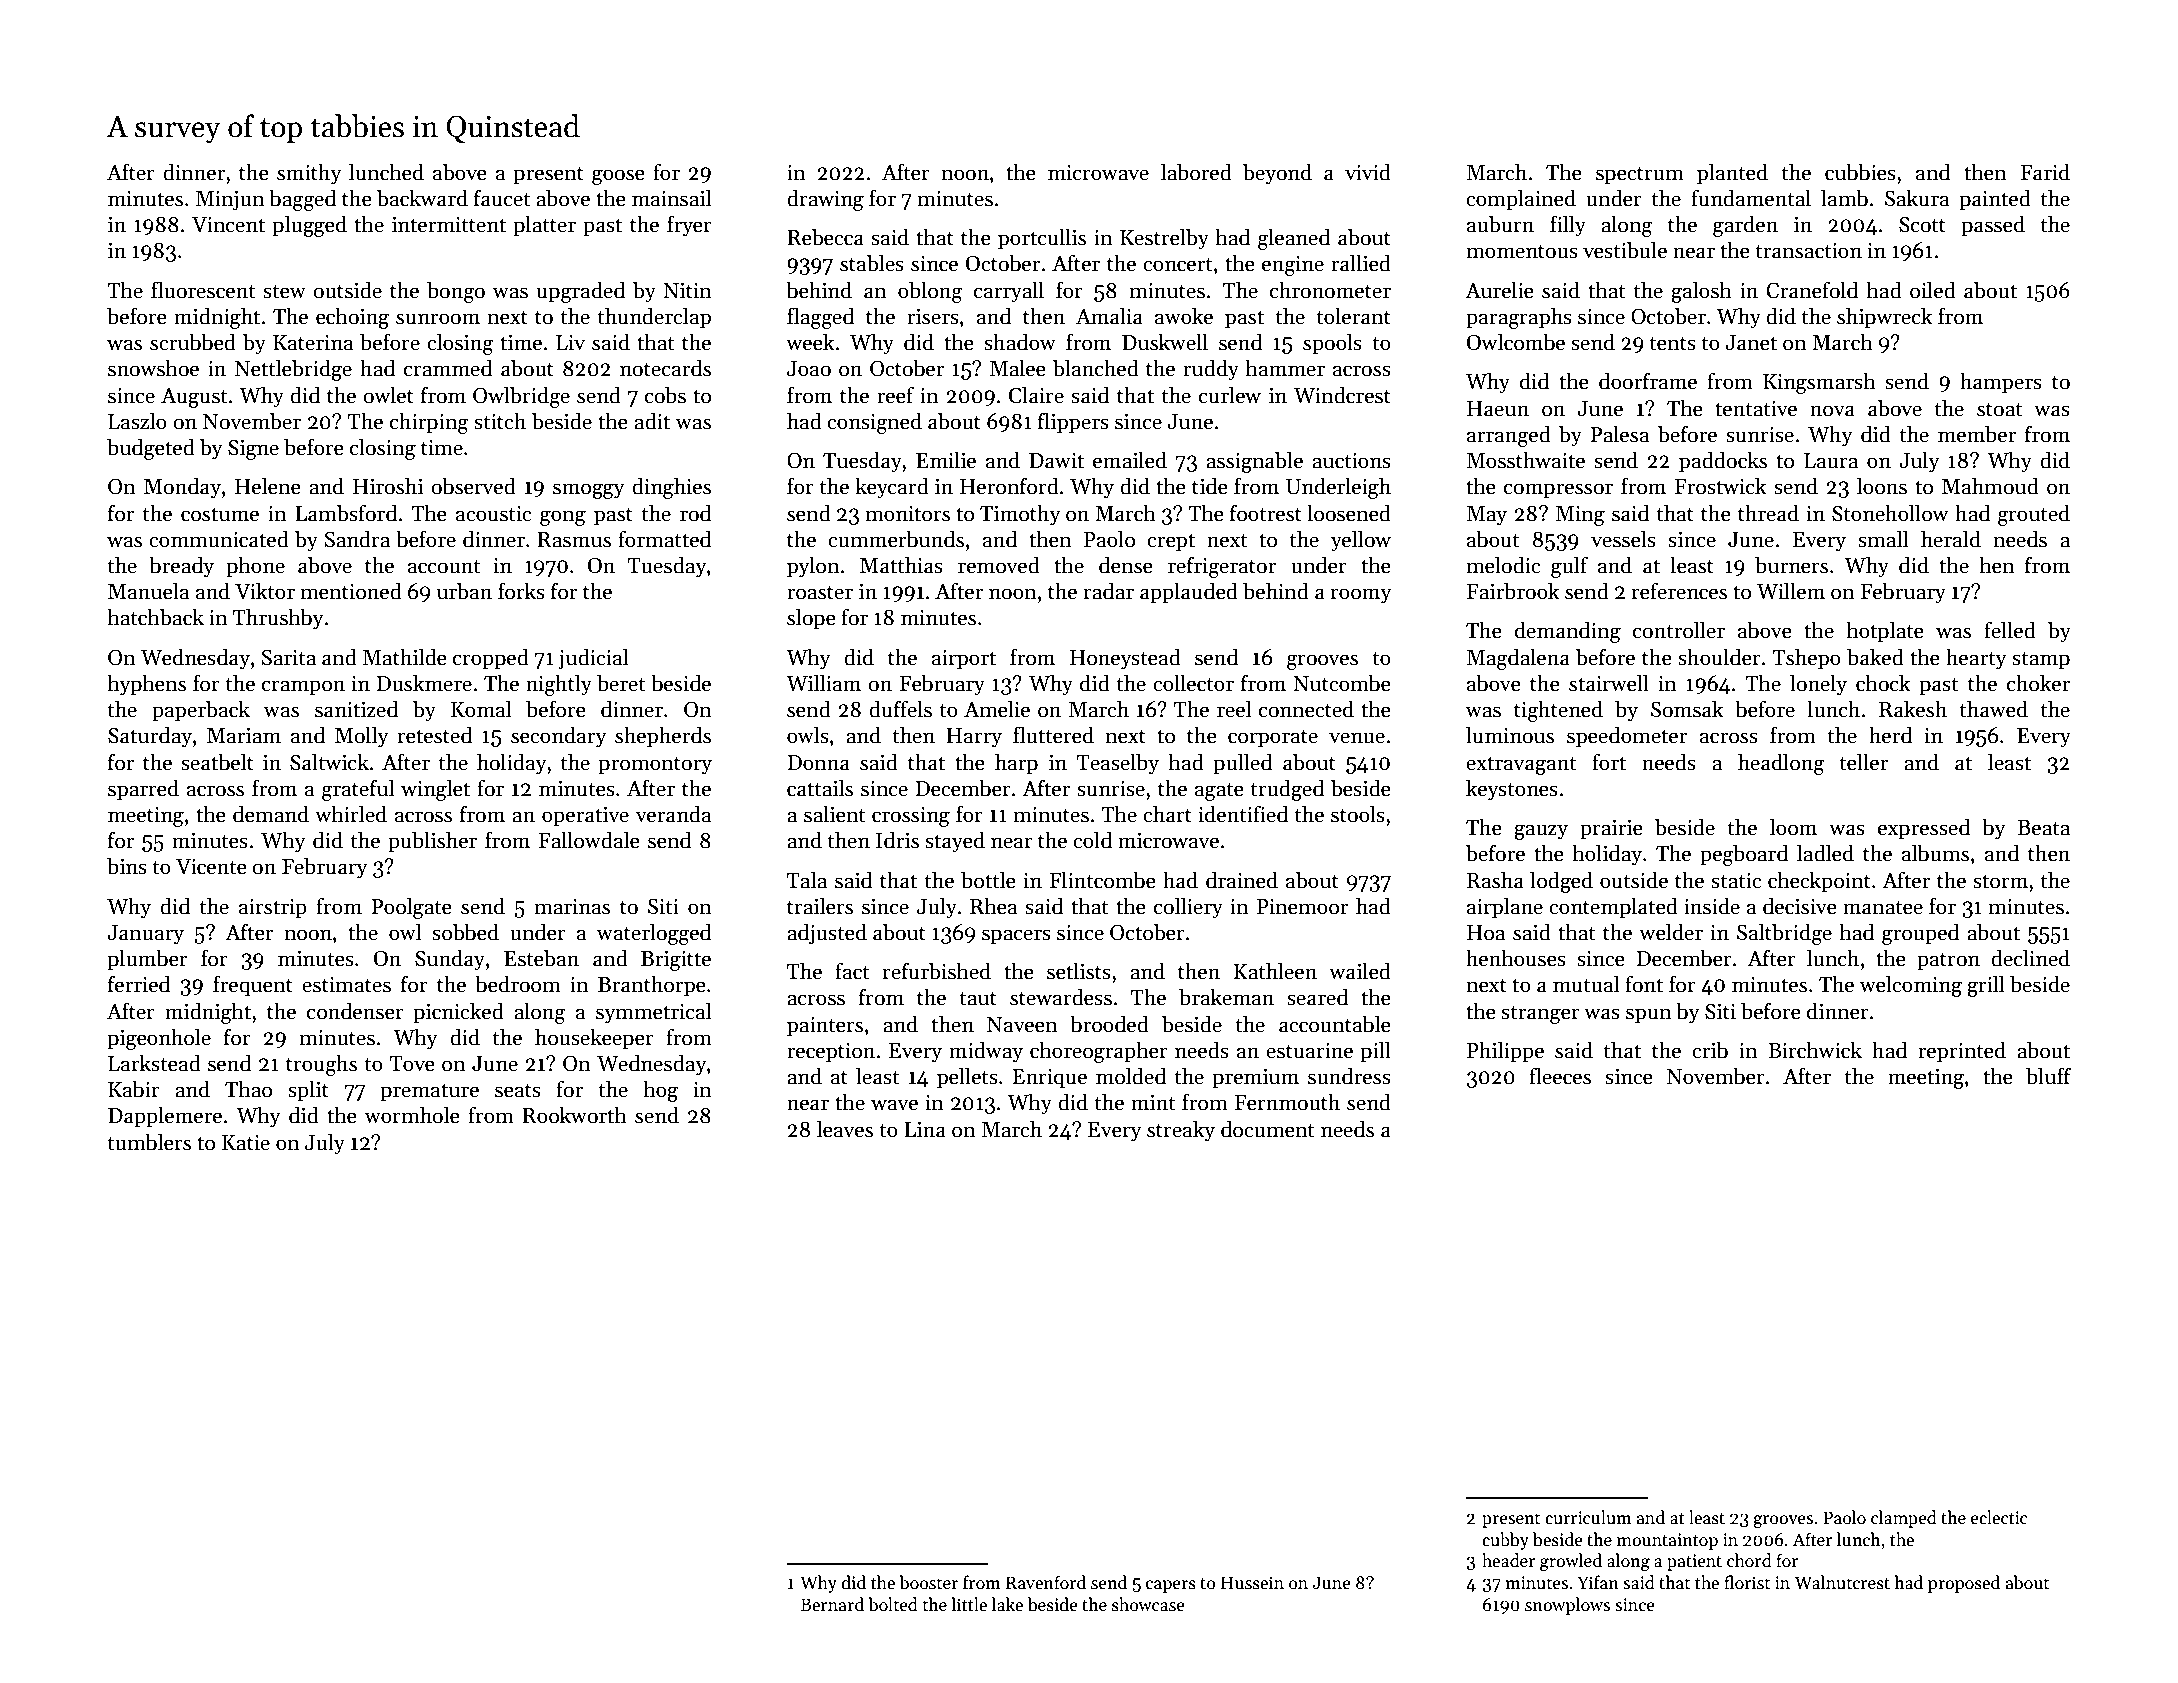  What do you see at coordinates (825, 200) in the page?
I see `drawing` at bounding box center [825, 200].
